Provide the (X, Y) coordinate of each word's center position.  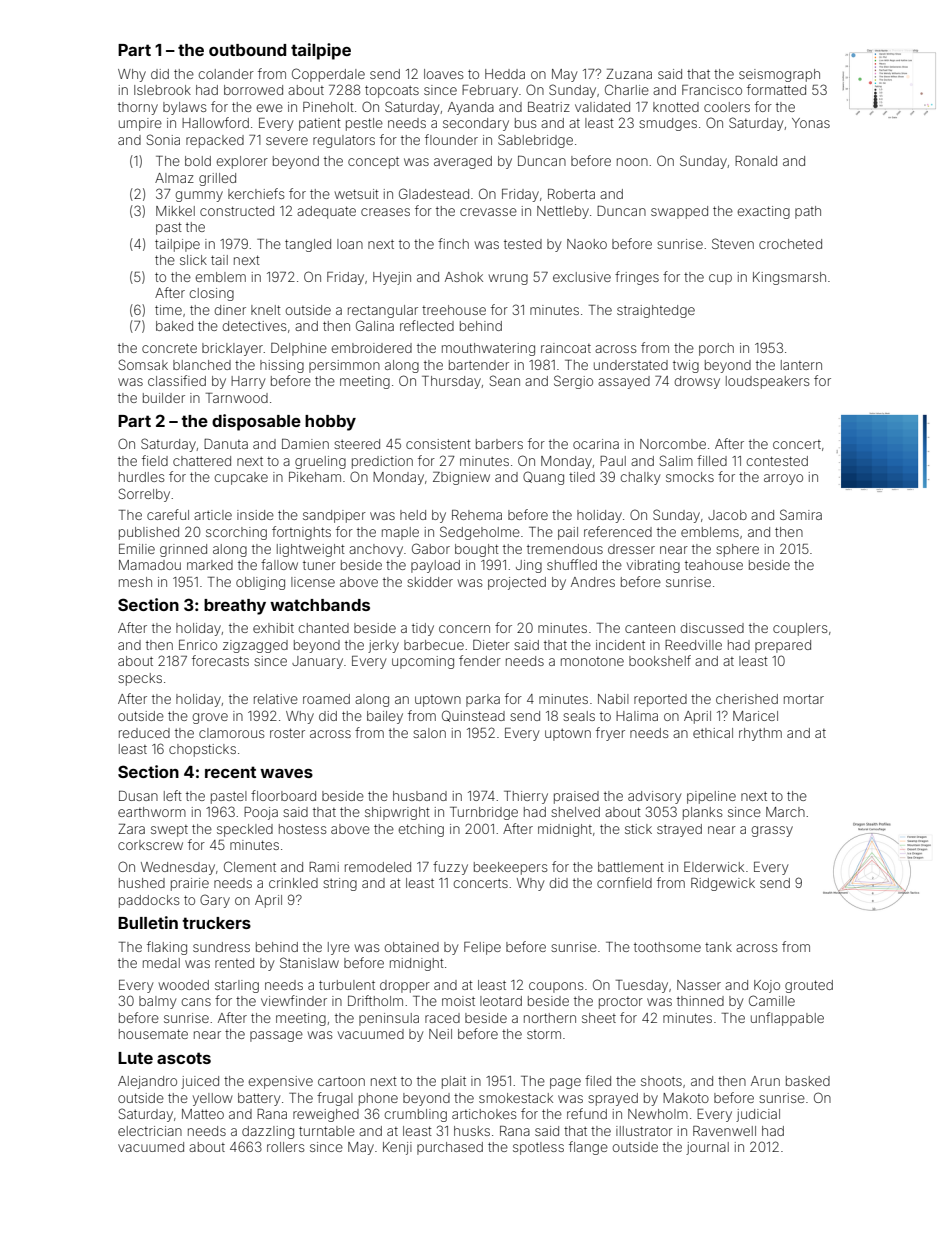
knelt (266, 310)
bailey (385, 717)
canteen (650, 628)
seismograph (779, 75)
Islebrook (162, 90)
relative (276, 699)
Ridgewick (723, 884)
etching (421, 830)
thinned (700, 1001)
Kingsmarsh (789, 278)
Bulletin (148, 922)
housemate (153, 1034)
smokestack (516, 1098)
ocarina (596, 444)
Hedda (505, 74)
